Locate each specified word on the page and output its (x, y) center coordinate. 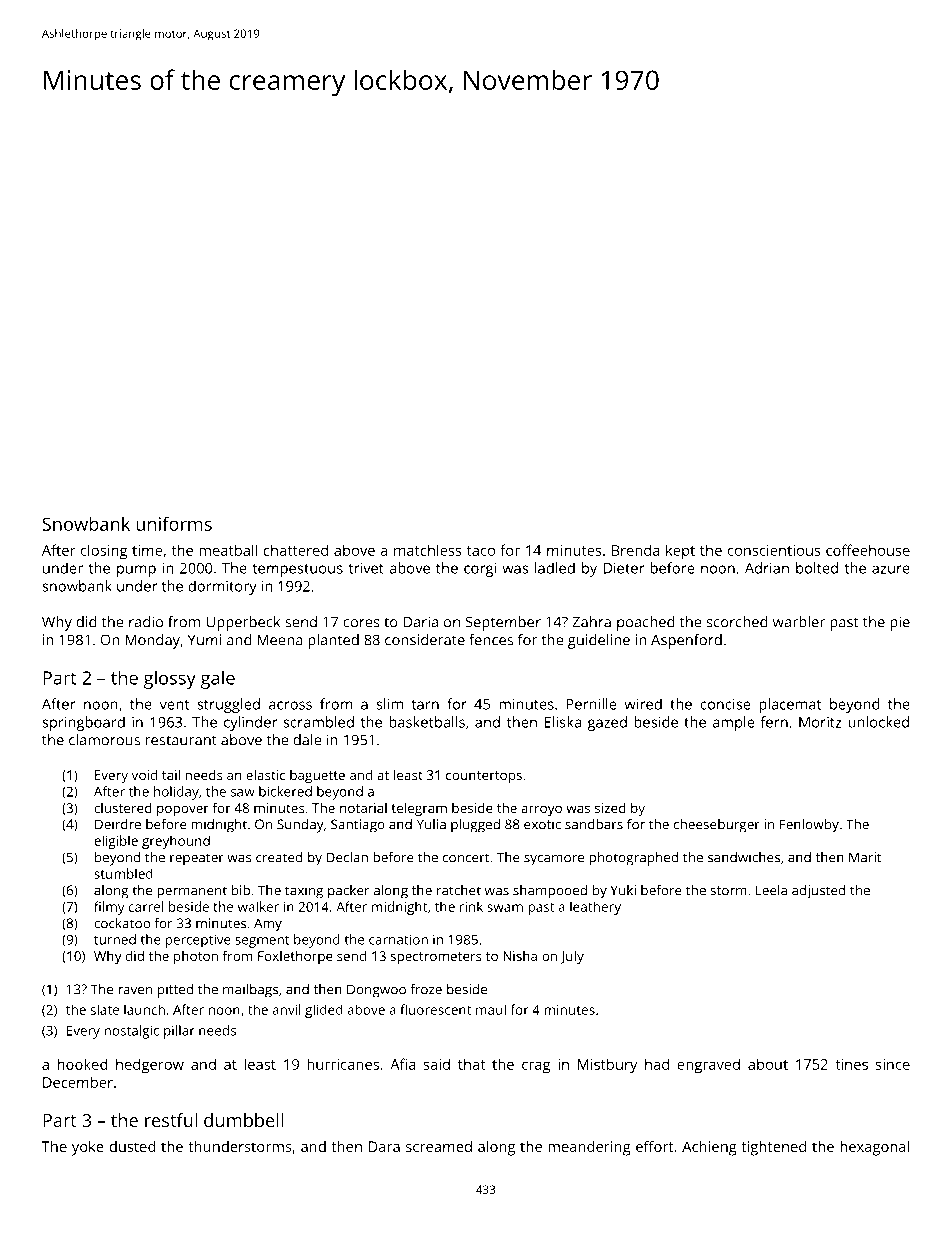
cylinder (250, 723)
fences (491, 640)
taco (481, 551)
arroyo (541, 811)
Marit (865, 857)
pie (900, 623)
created (279, 857)
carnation (398, 939)
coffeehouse (868, 550)
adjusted (818, 892)
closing (104, 552)
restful (171, 1120)
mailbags (250, 991)
